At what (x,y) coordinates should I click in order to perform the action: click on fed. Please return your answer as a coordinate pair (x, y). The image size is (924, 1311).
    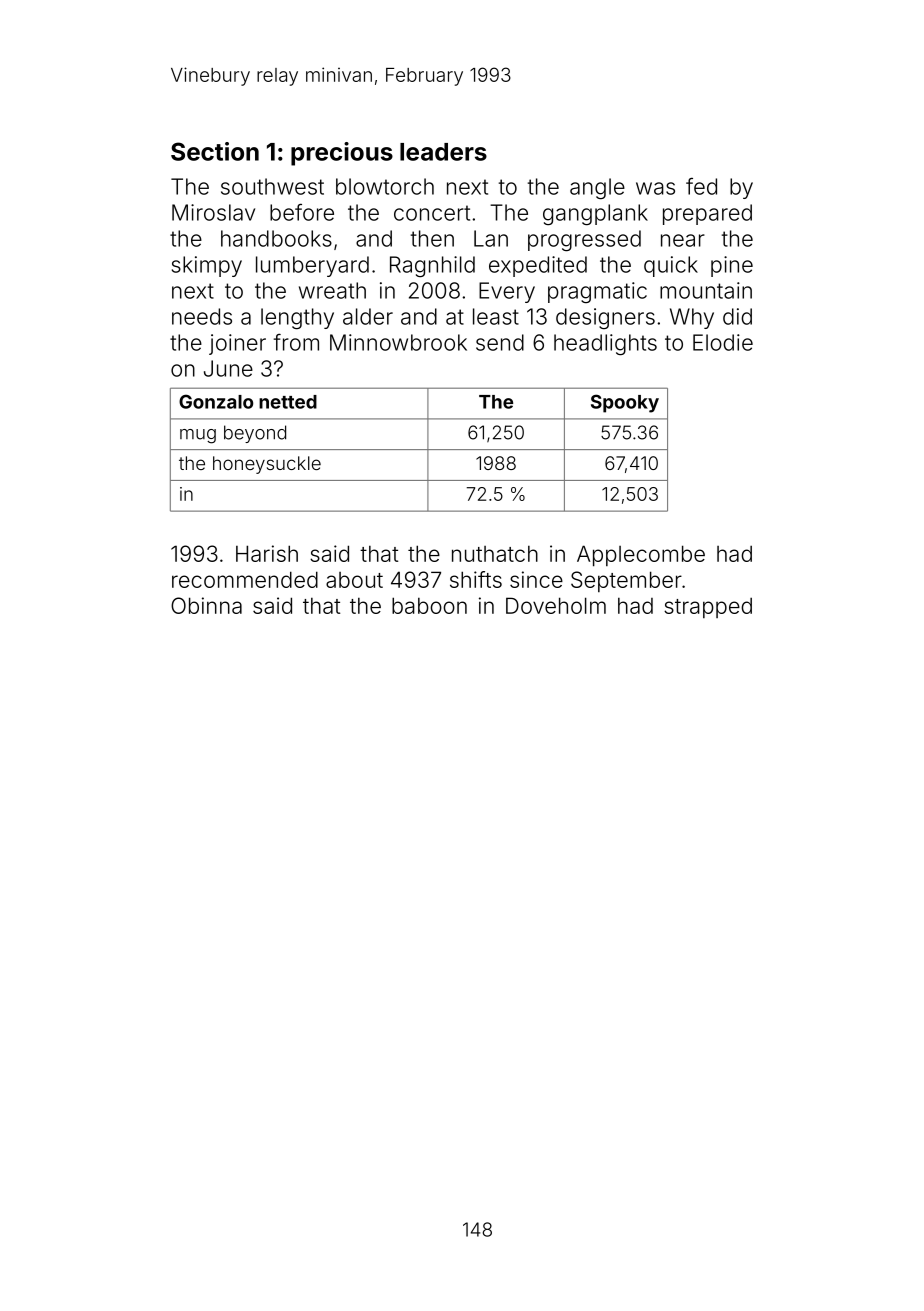
    Looking at the image, I should click on (701, 186).
